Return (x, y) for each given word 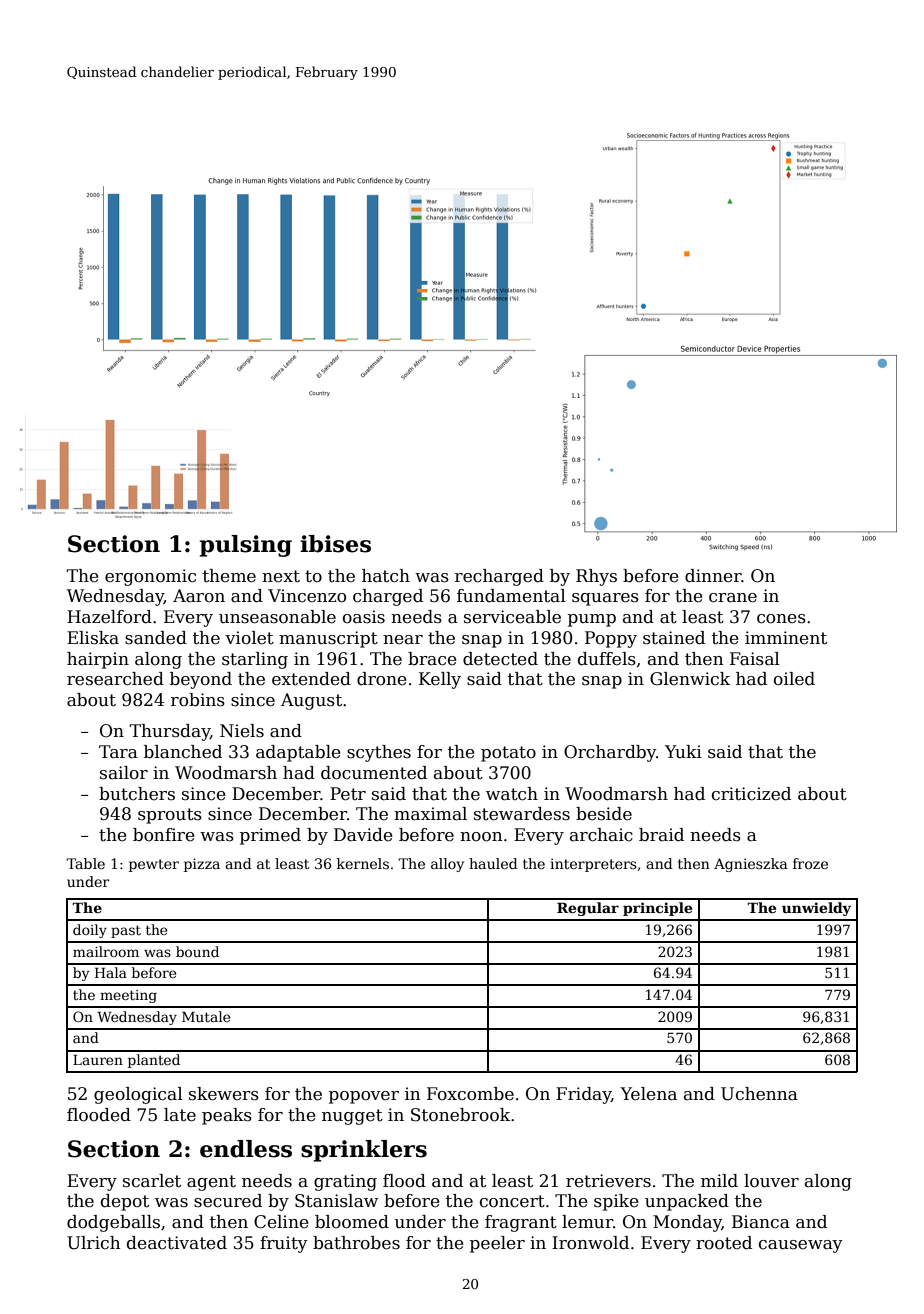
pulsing (246, 546)
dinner (713, 576)
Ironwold (590, 1243)
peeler (497, 1244)
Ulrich (93, 1243)
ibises (335, 544)
